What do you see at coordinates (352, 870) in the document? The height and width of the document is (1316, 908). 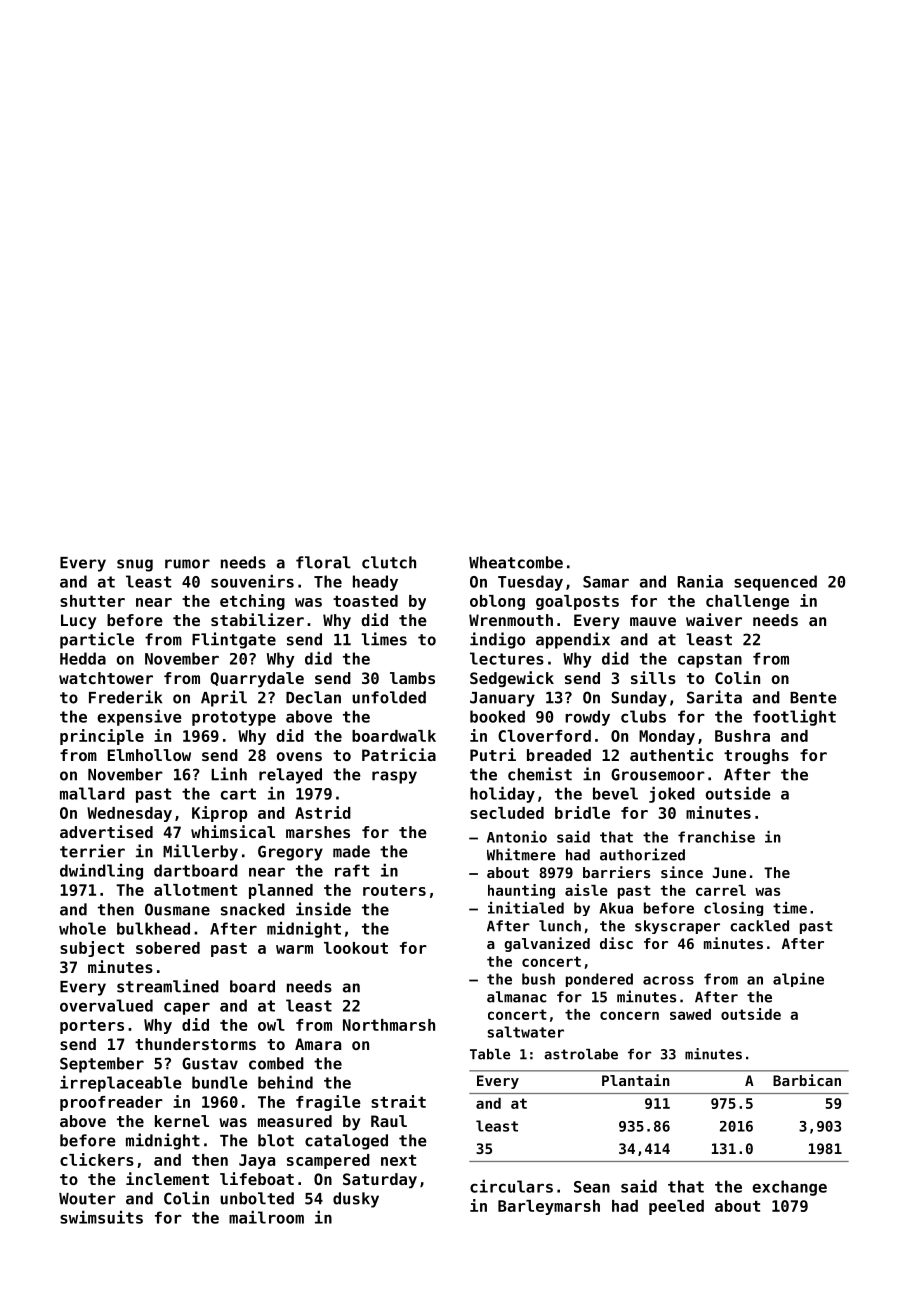 I see `raft` at bounding box center [352, 870].
